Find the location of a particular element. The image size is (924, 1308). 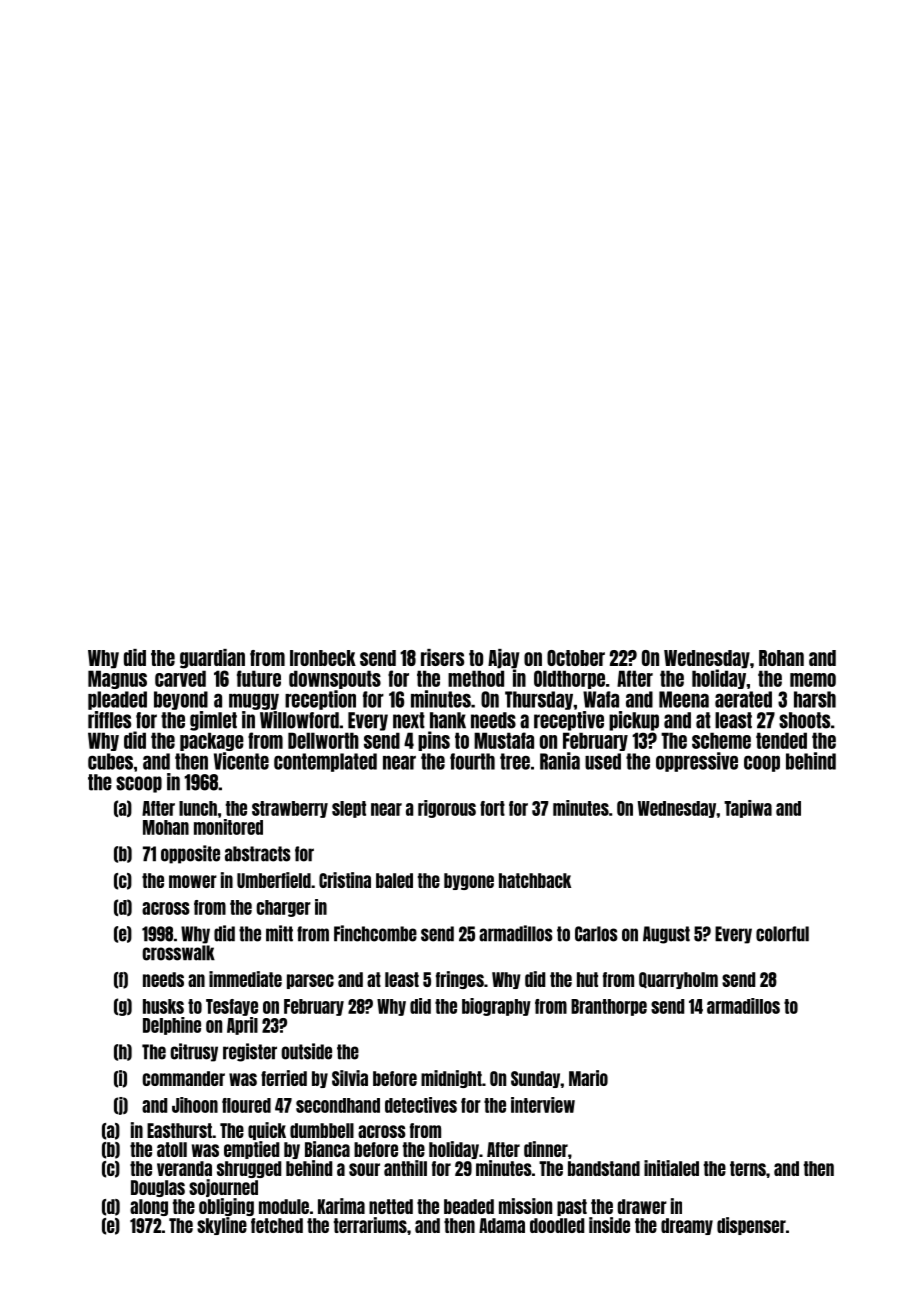

Ironbeck is located at coordinates (323, 658).
